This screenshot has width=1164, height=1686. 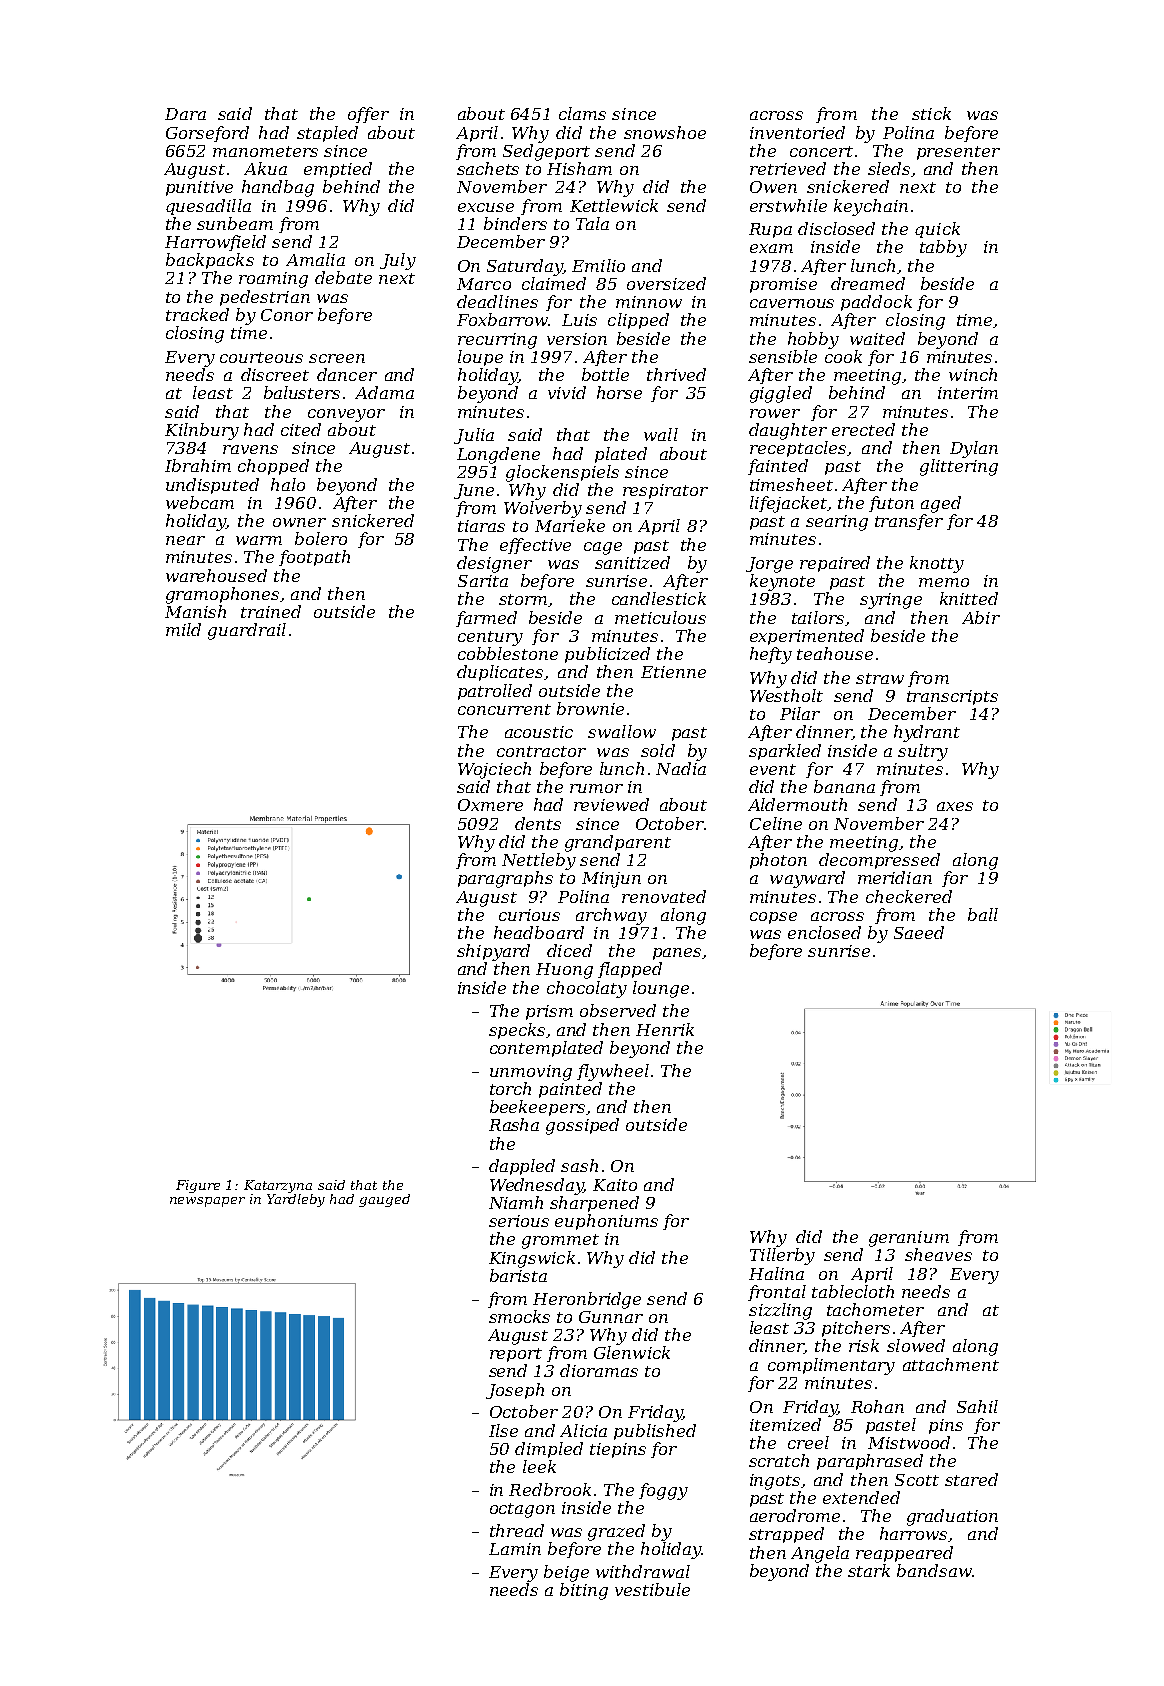 What do you see at coordinates (247, 631) in the screenshot?
I see `guardrail` at bounding box center [247, 631].
